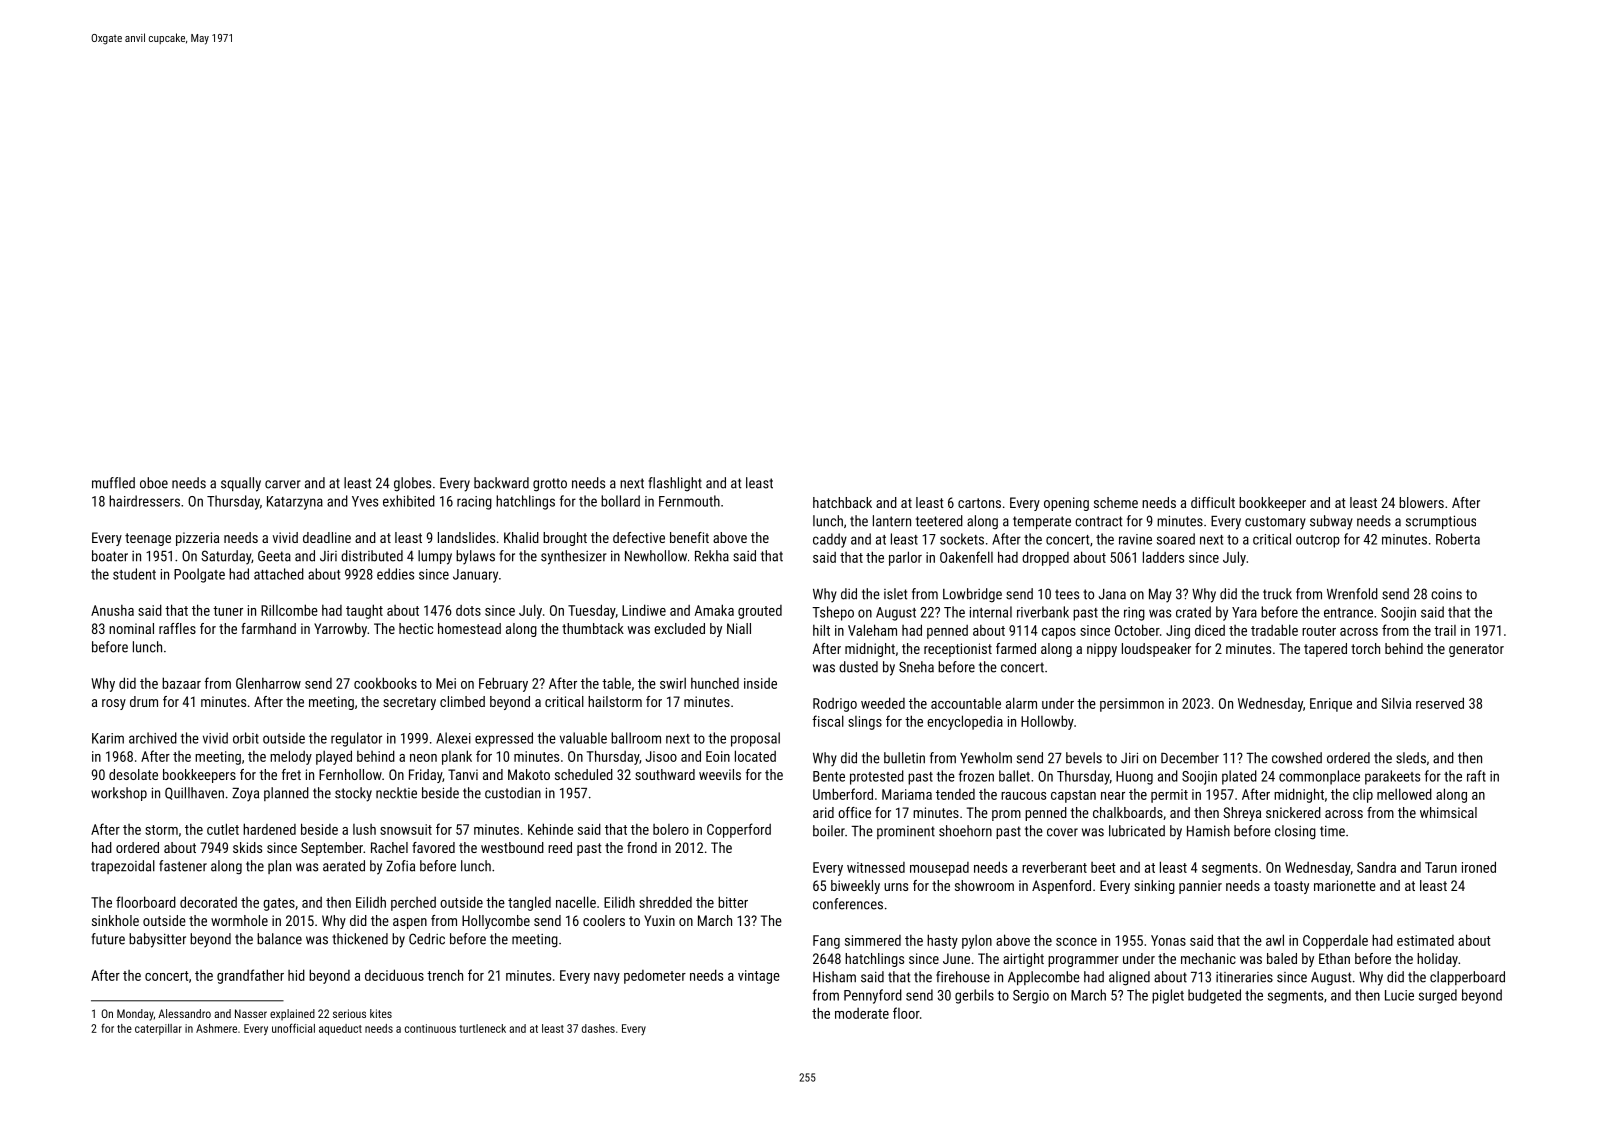 This document has width=1598, height=1130. I want to click on Tshepo, so click(833, 613).
